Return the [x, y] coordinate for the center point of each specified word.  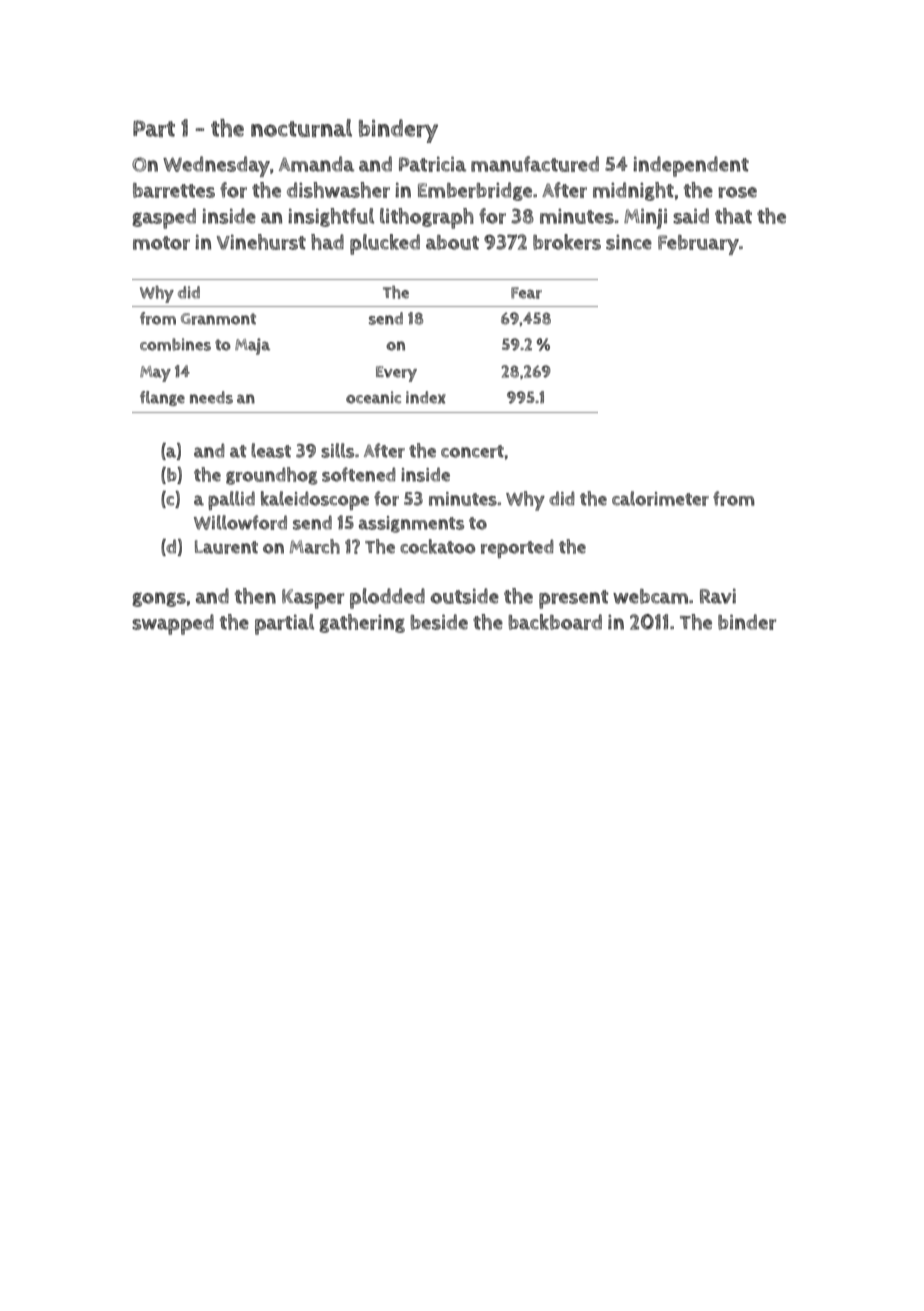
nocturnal [301, 128]
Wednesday [216, 166]
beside [439, 622]
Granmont [218, 319]
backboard [555, 622]
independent [691, 166]
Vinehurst [261, 242]
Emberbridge [475, 191]
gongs [159, 599]
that [733, 216]
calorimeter [660, 498]
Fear [526, 293]
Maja [252, 346]
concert [472, 451]
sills [337, 450]
